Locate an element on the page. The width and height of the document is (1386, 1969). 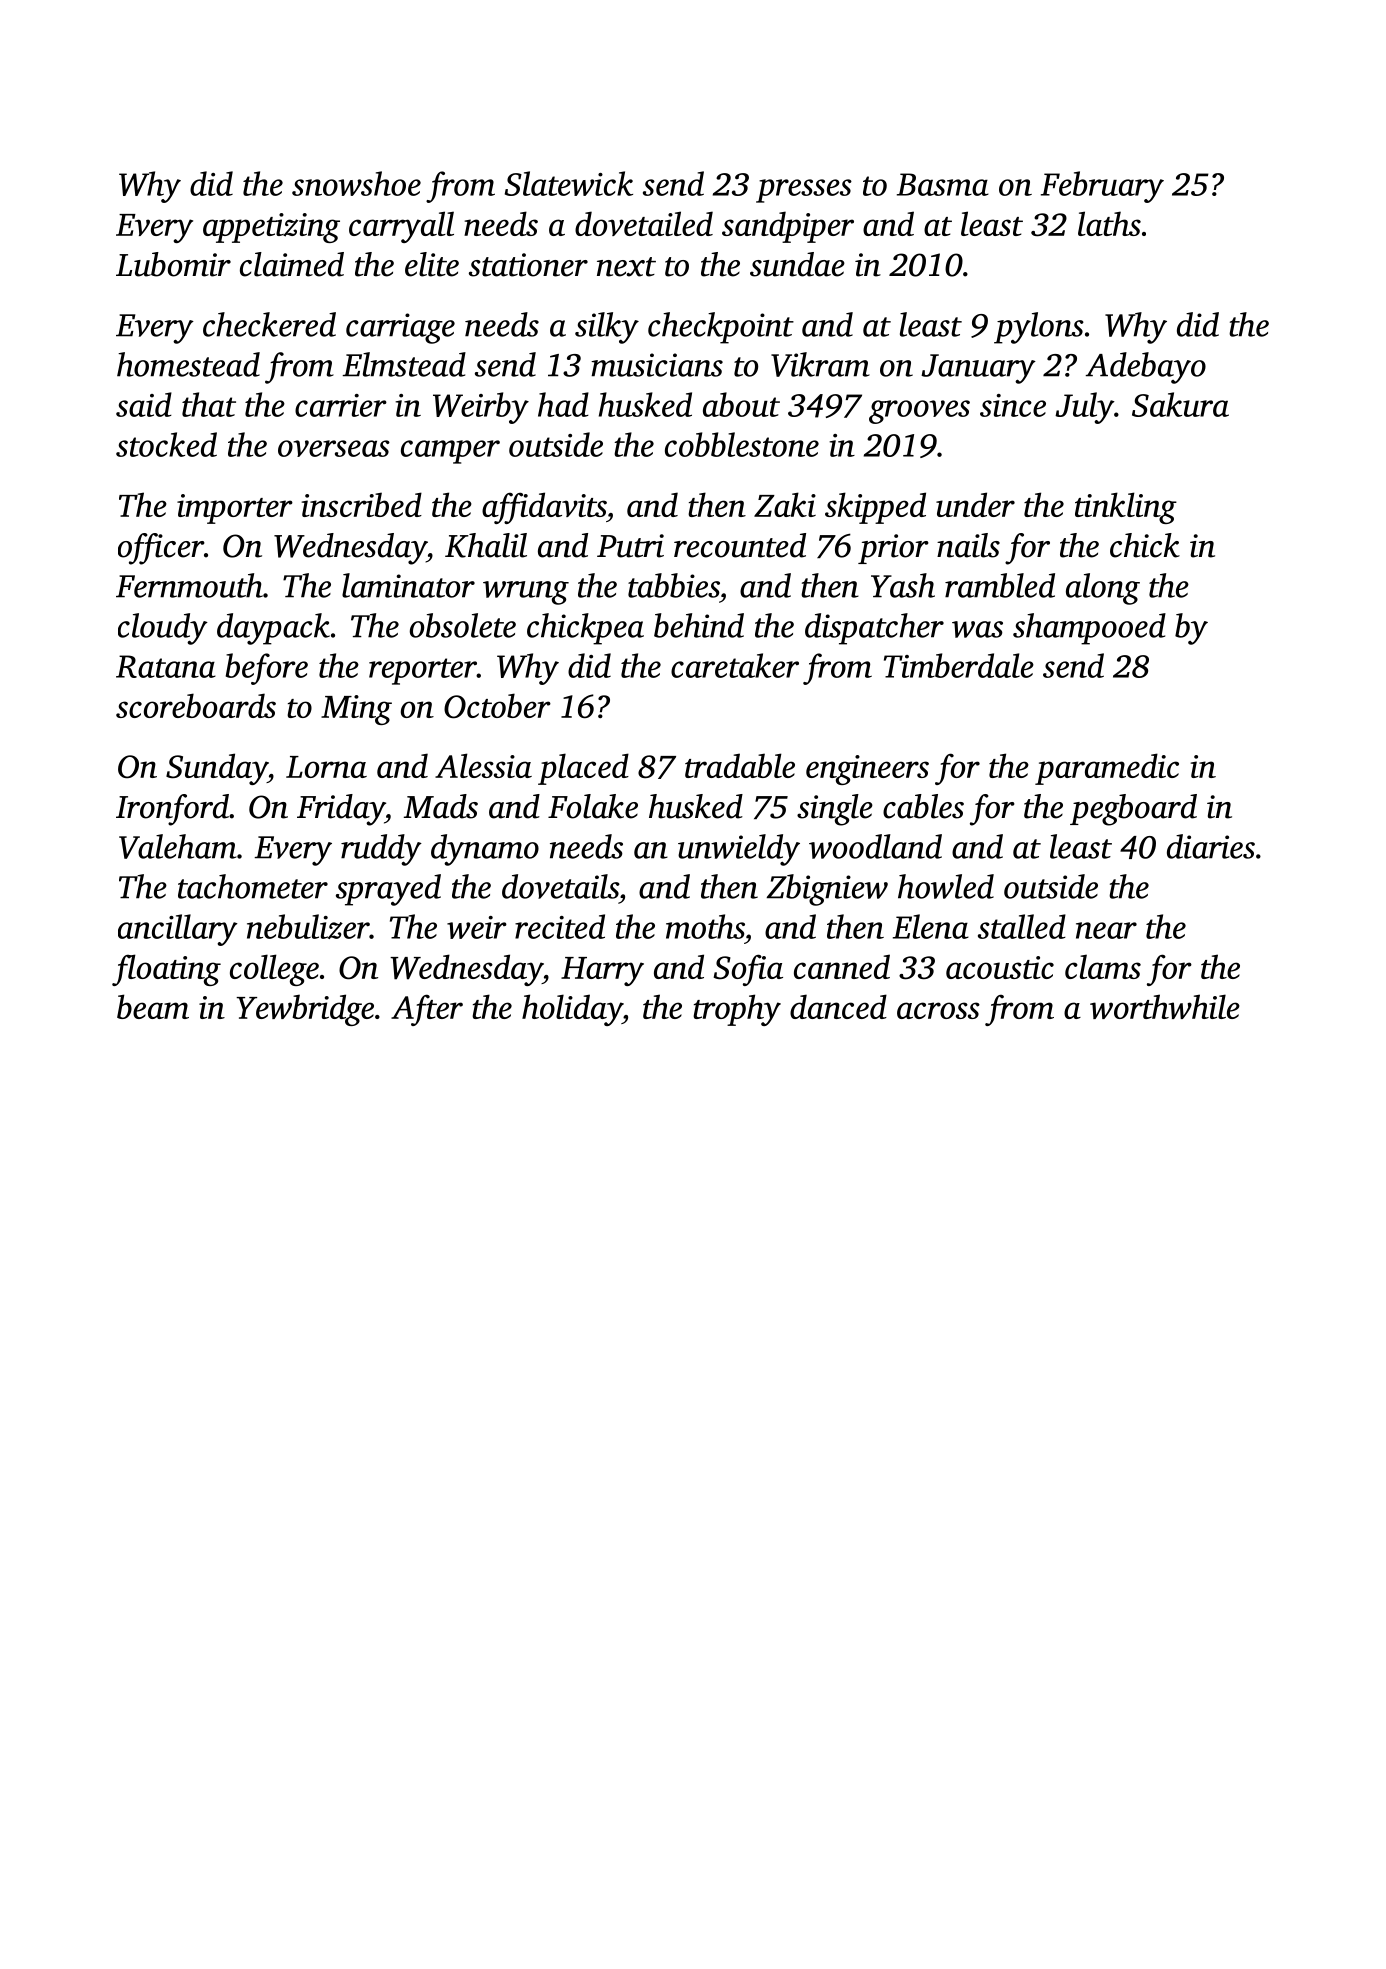
holiday is located at coordinates (572, 1010).
